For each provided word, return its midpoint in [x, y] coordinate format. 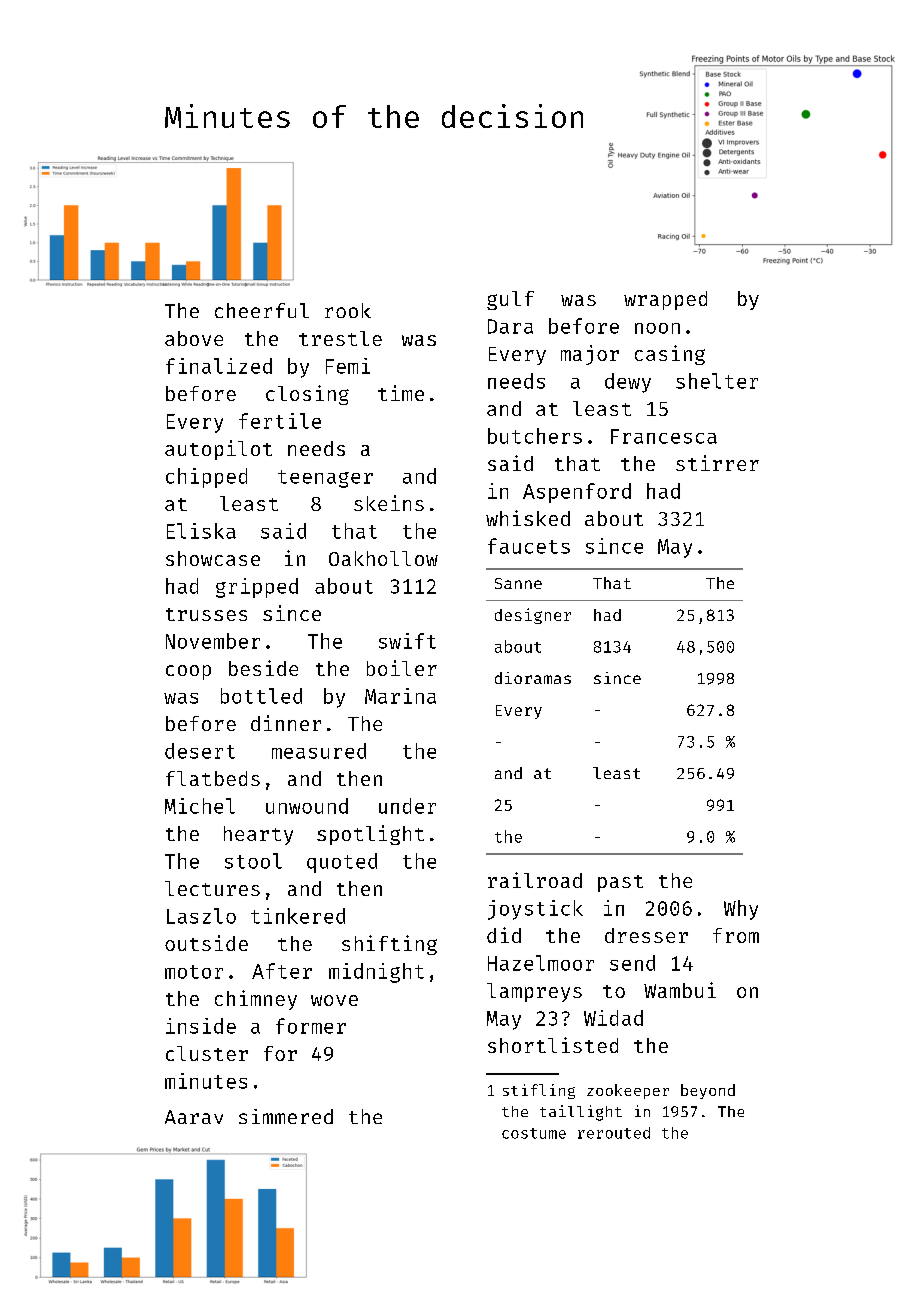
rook [348, 310]
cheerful [262, 310]
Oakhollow [383, 558]
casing [670, 355]
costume [534, 1133]
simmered [286, 1116]
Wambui [680, 990]
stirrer [717, 463]
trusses [206, 614]
